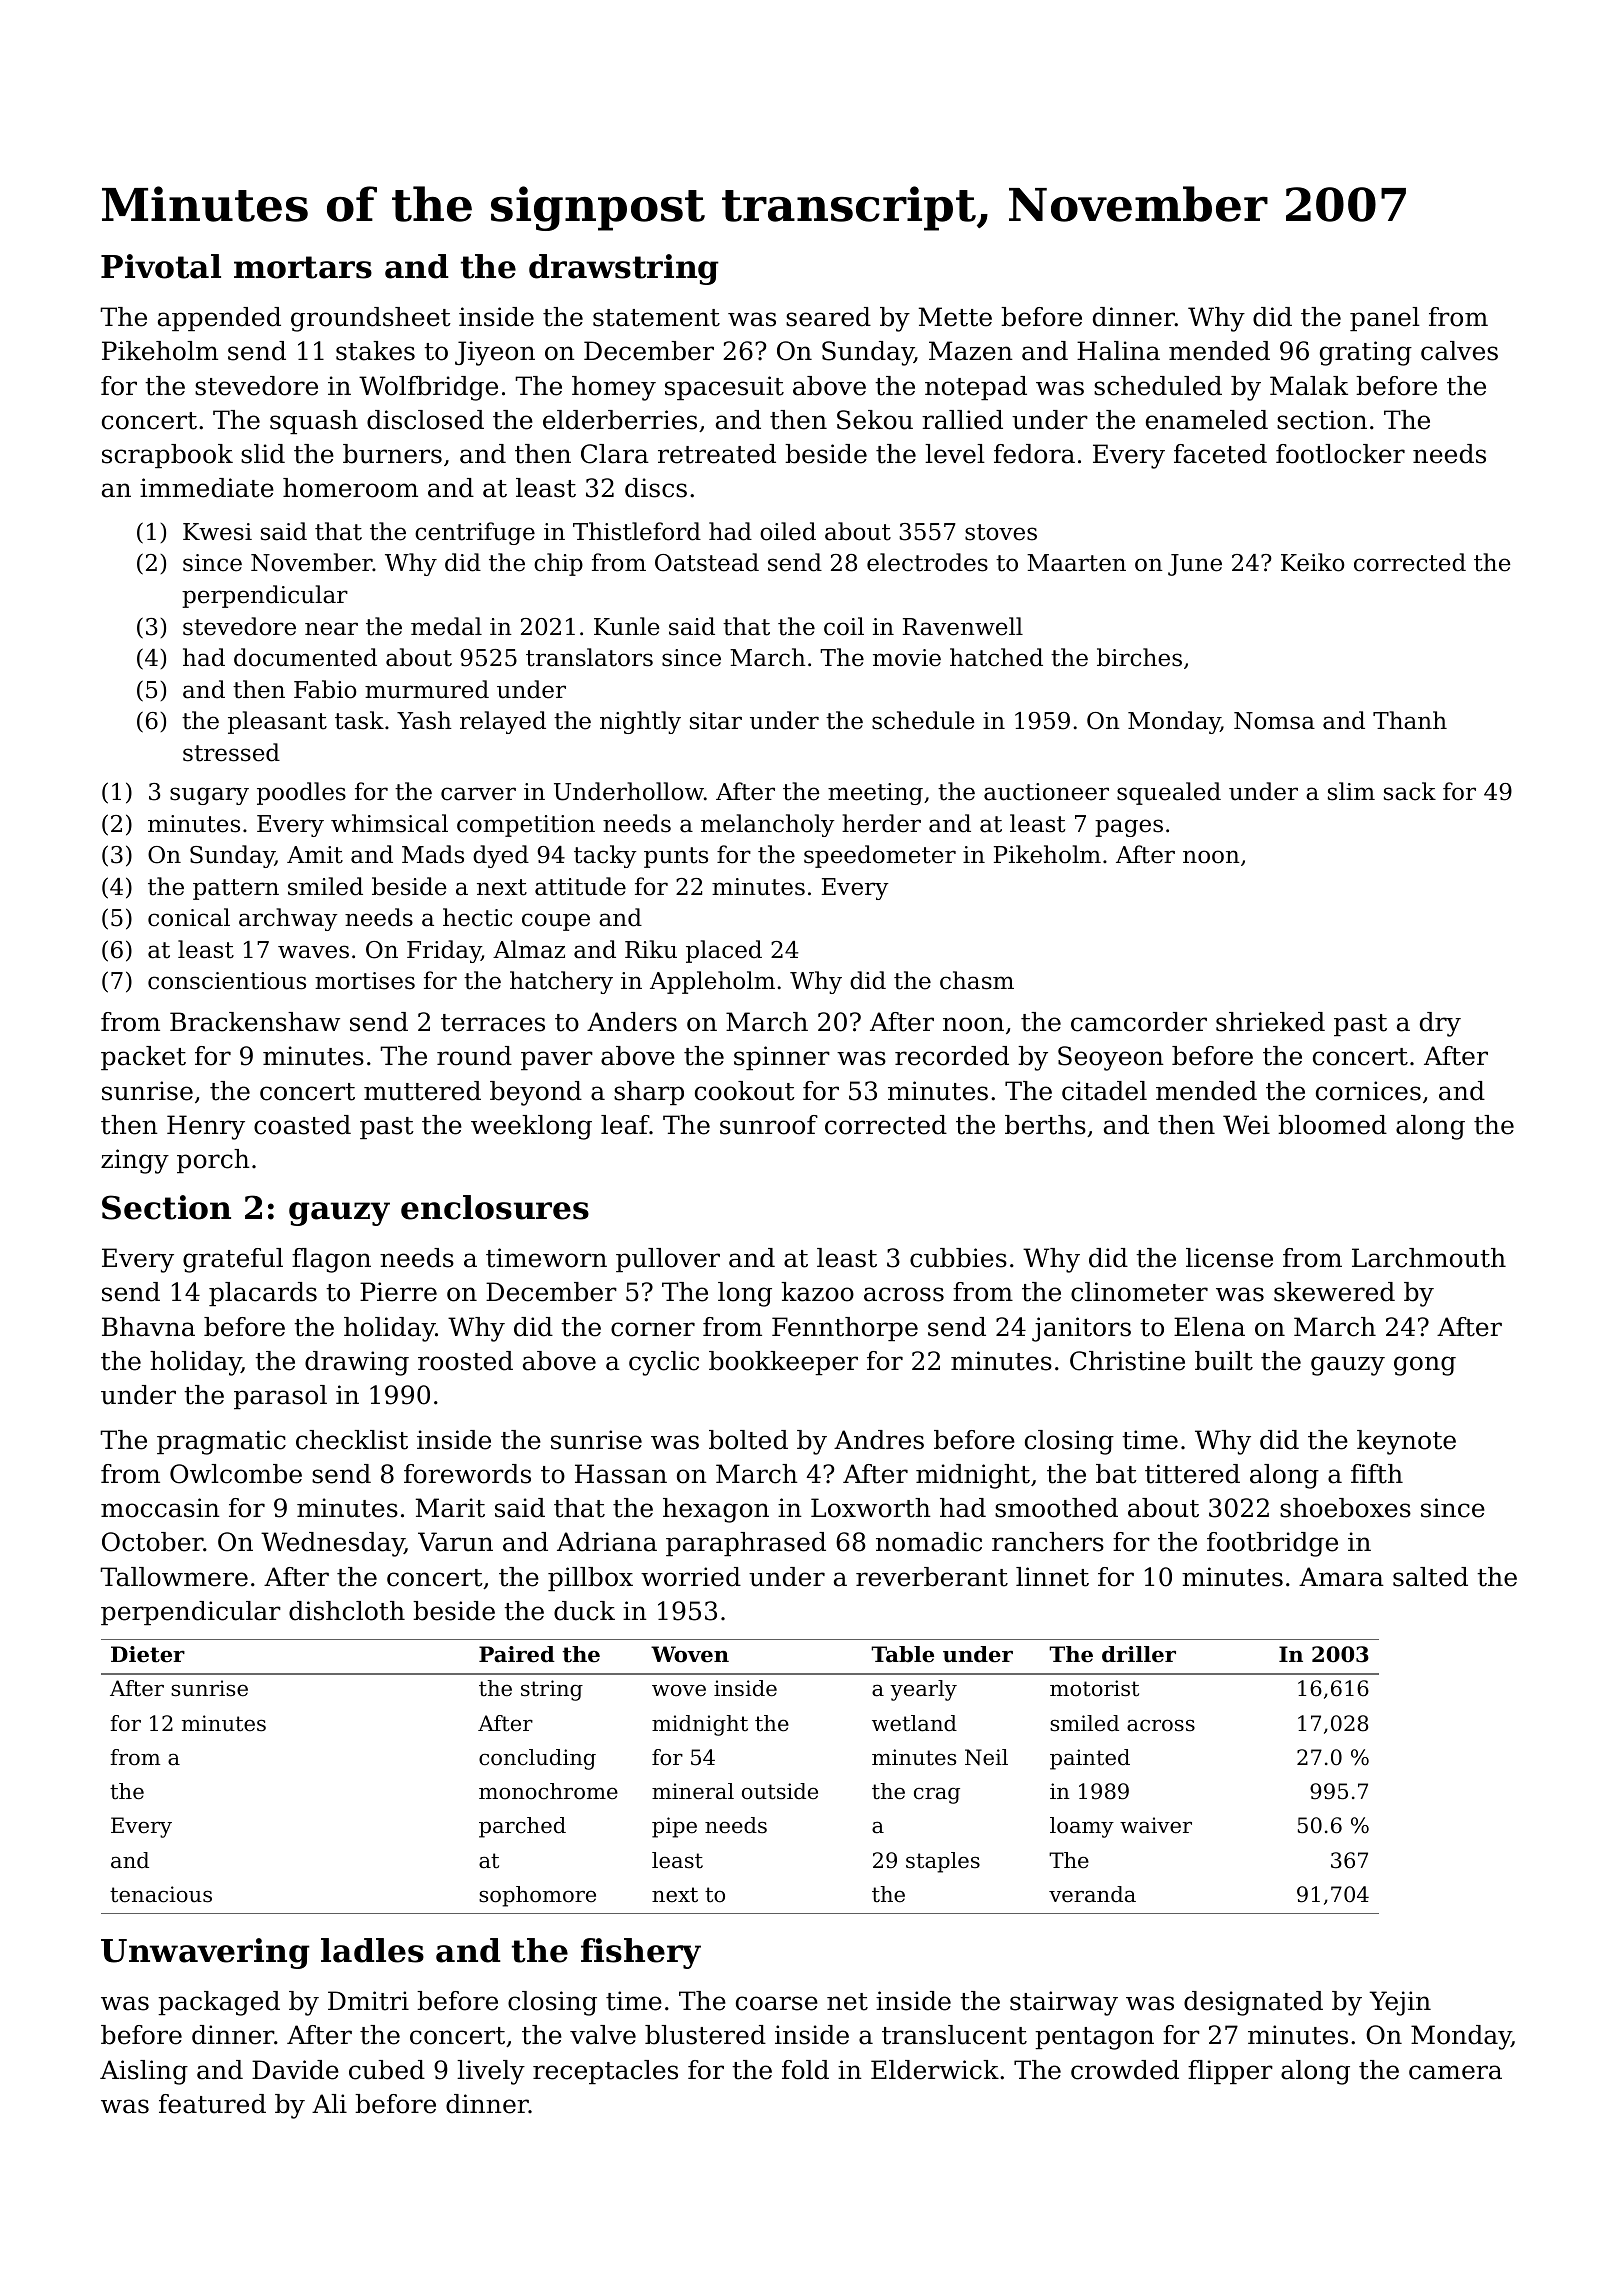 The height and width of the screenshot is (2292, 1620). I want to click on dyed, so click(501, 856).
